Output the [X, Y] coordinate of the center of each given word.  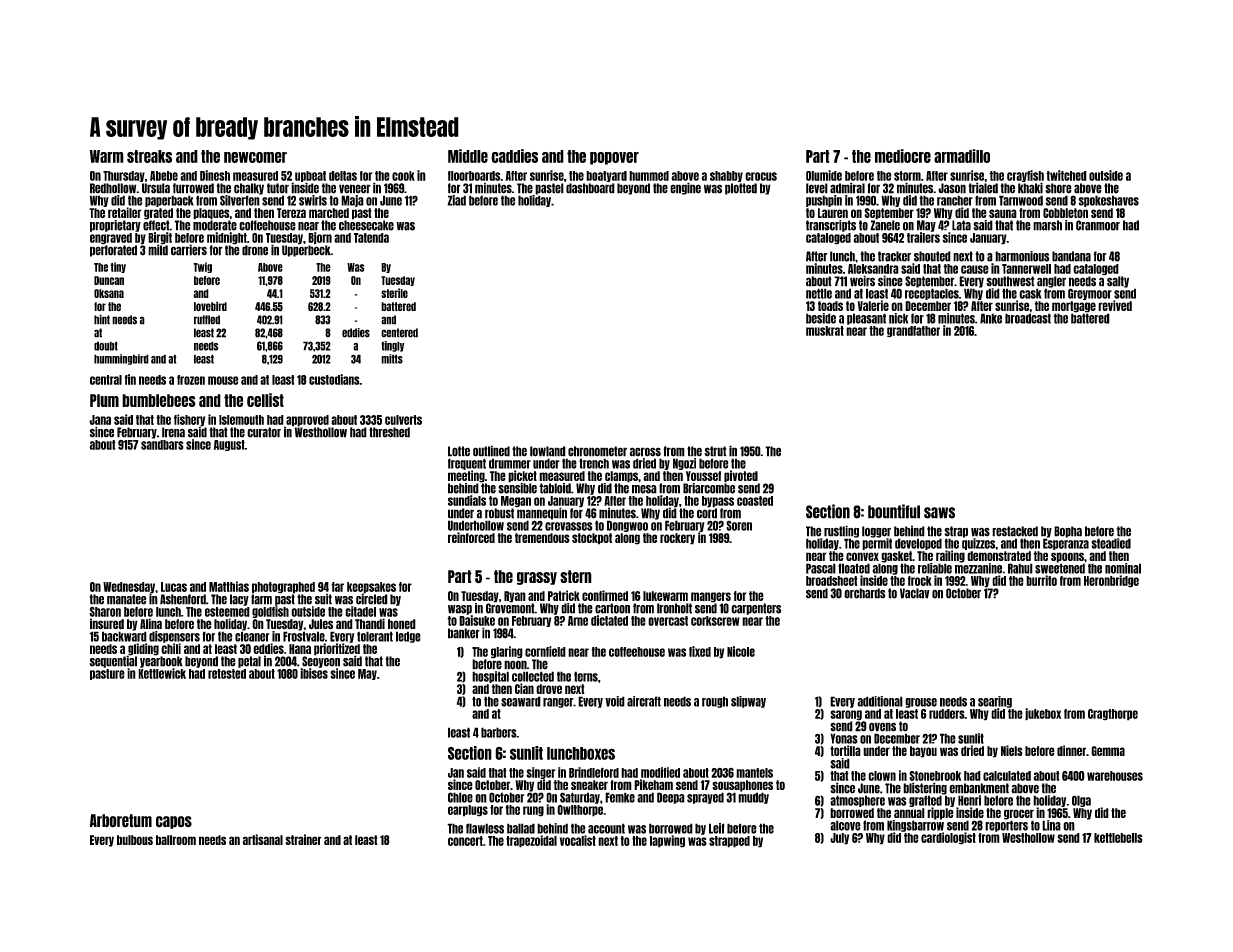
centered [399, 333]
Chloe [460, 797]
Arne [578, 621]
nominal [1123, 568]
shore [1058, 188]
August [229, 445]
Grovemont [510, 608]
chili [171, 648]
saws [939, 513]
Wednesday [129, 588]
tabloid [555, 488]
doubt [106, 346]
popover [614, 158]
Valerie [873, 305]
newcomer [255, 157]
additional [880, 701]
